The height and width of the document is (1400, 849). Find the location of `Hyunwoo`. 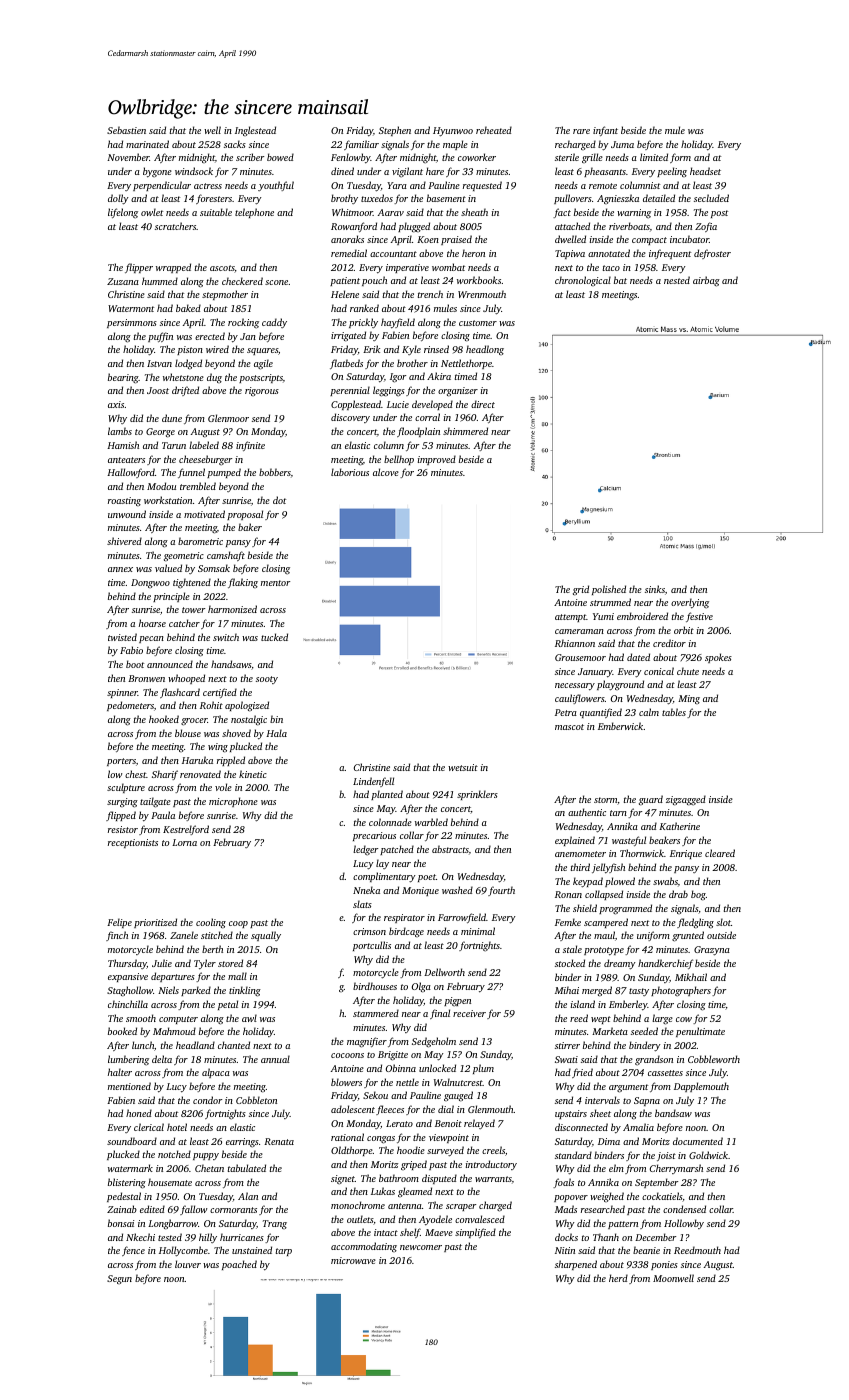

Hyunwoo is located at coordinates (453, 132).
